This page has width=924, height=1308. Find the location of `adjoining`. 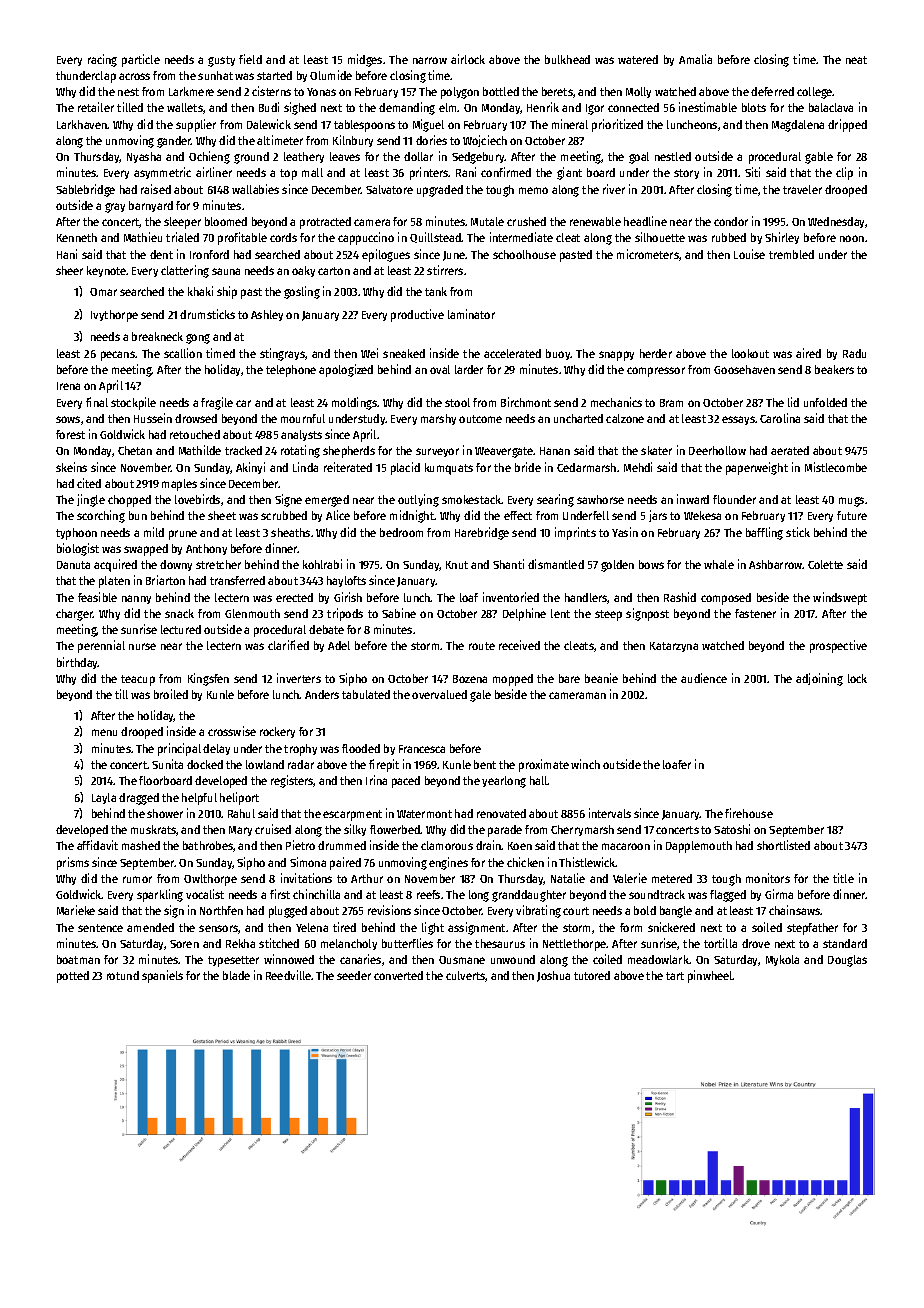

adjoining is located at coordinates (819, 679).
